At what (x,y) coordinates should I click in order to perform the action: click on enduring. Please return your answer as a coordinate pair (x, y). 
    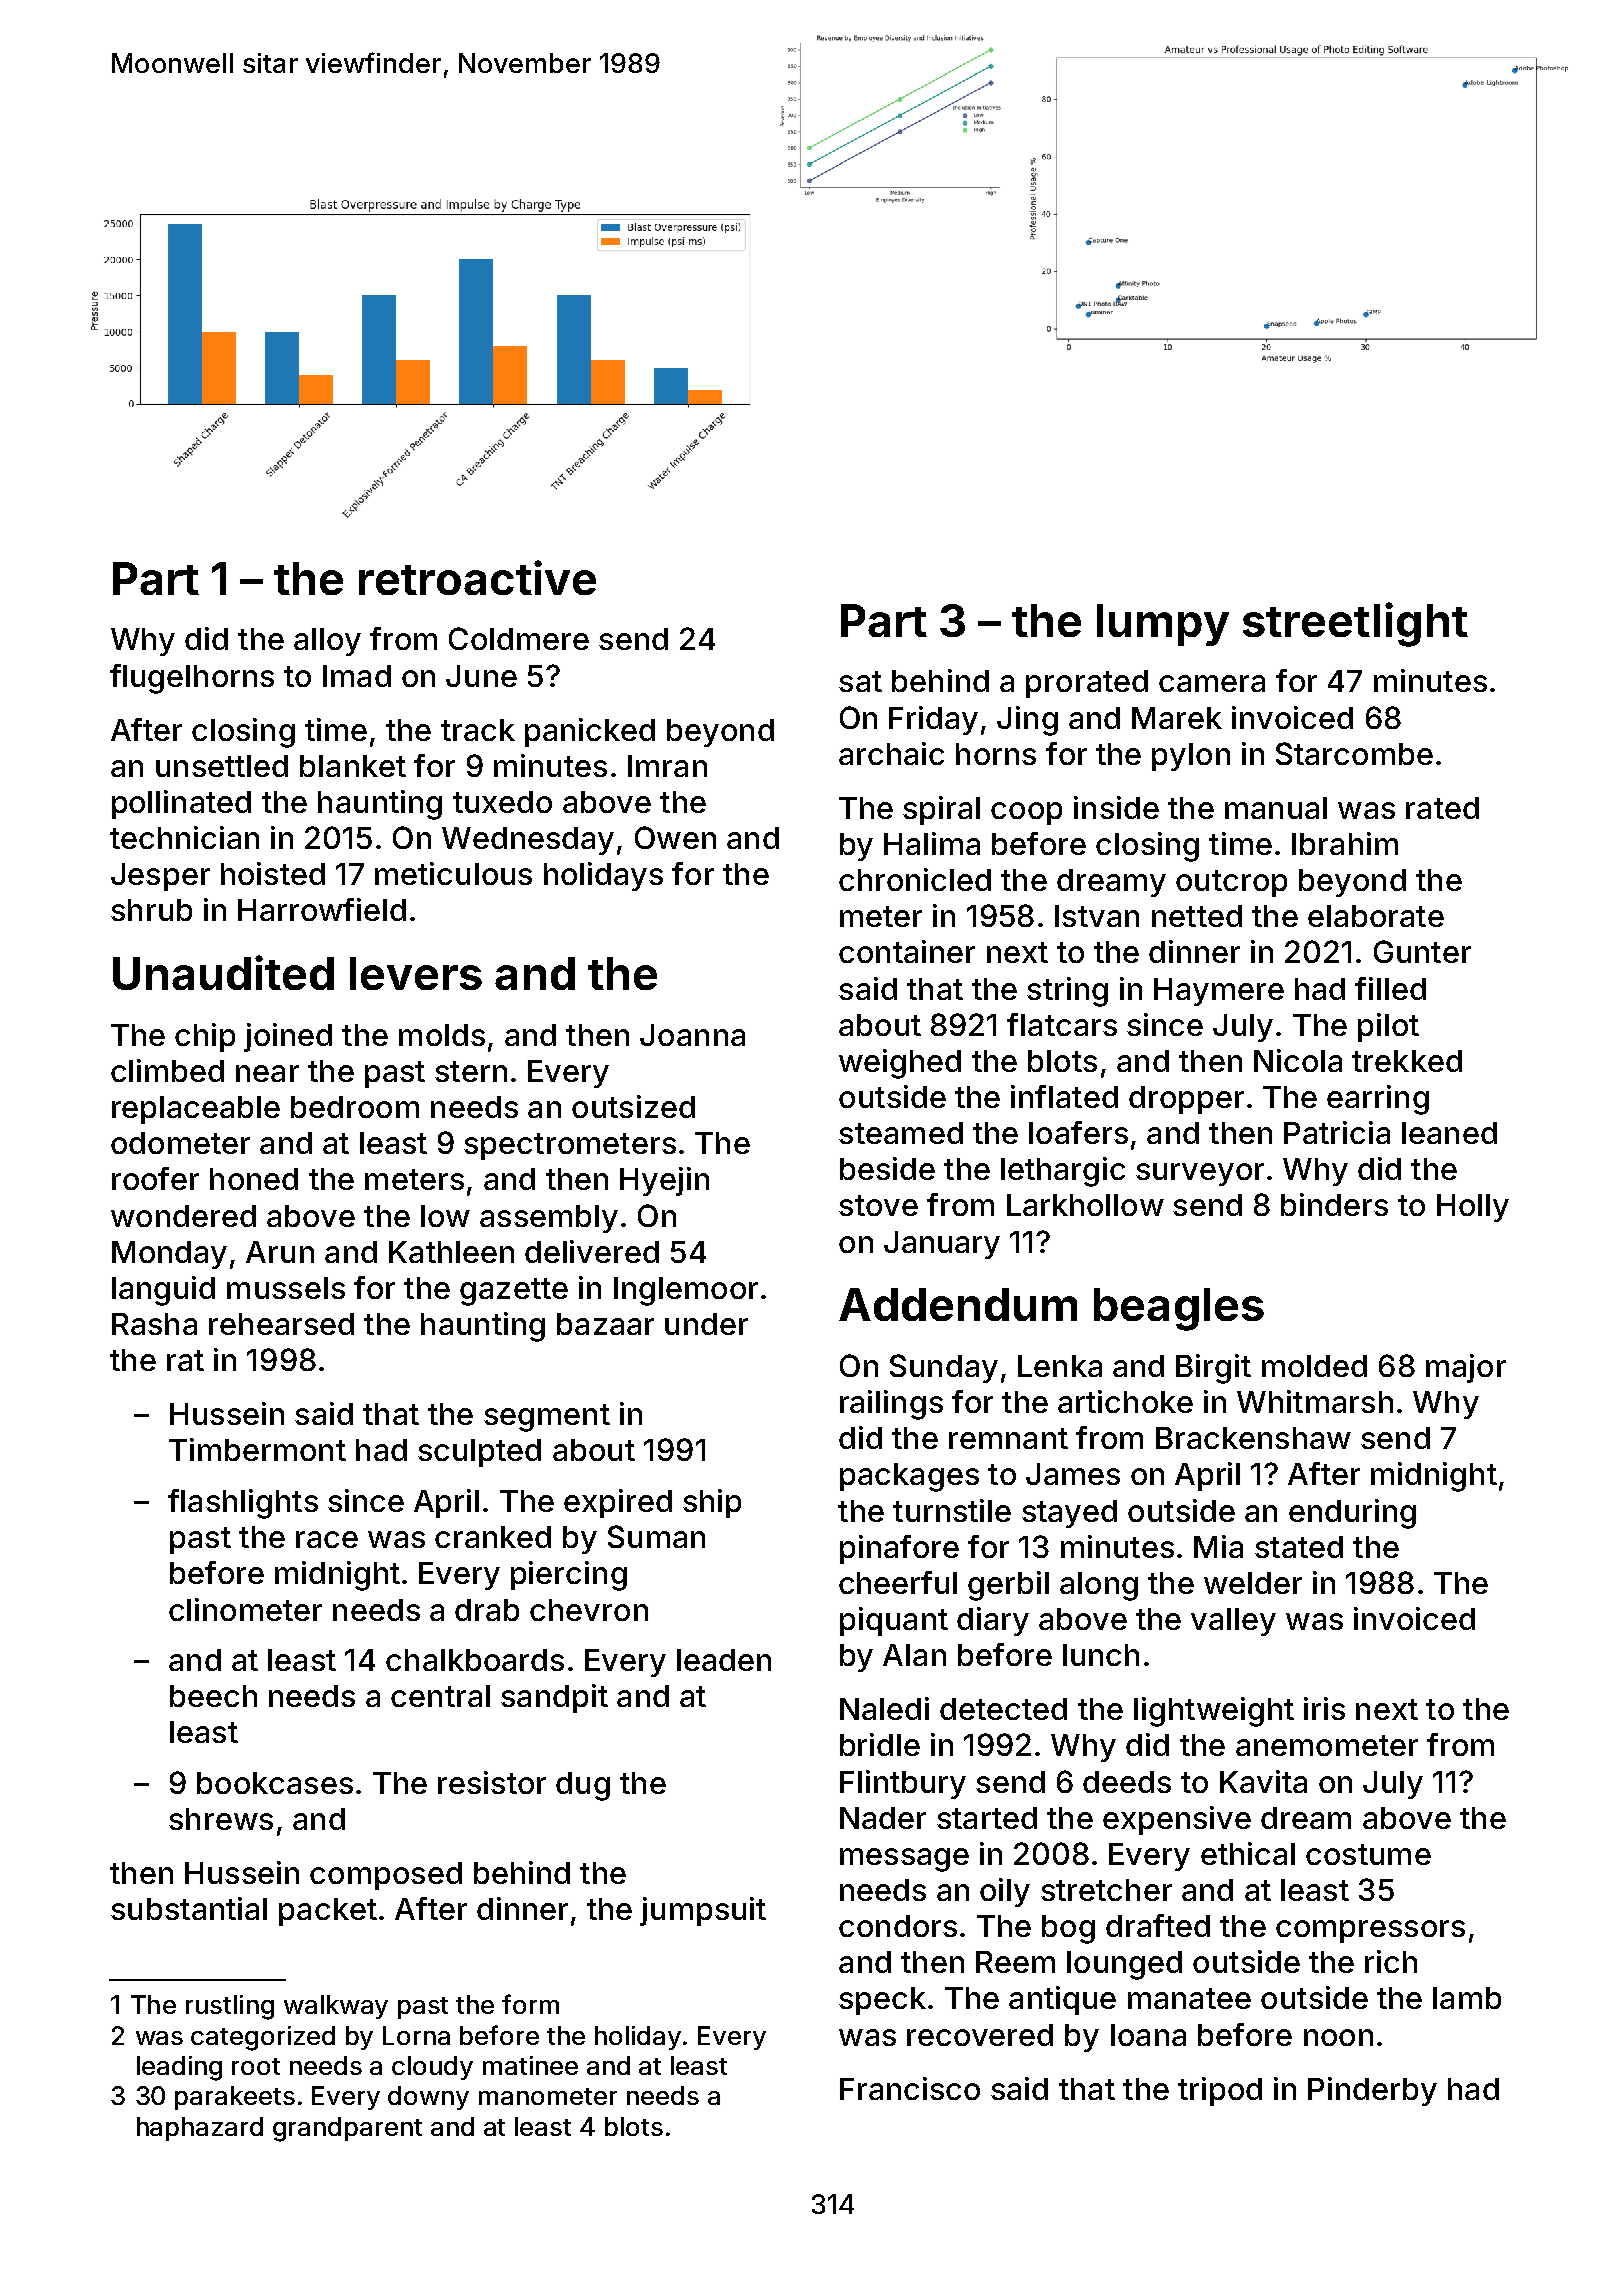
    Looking at the image, I should click on (1352, 1514).
